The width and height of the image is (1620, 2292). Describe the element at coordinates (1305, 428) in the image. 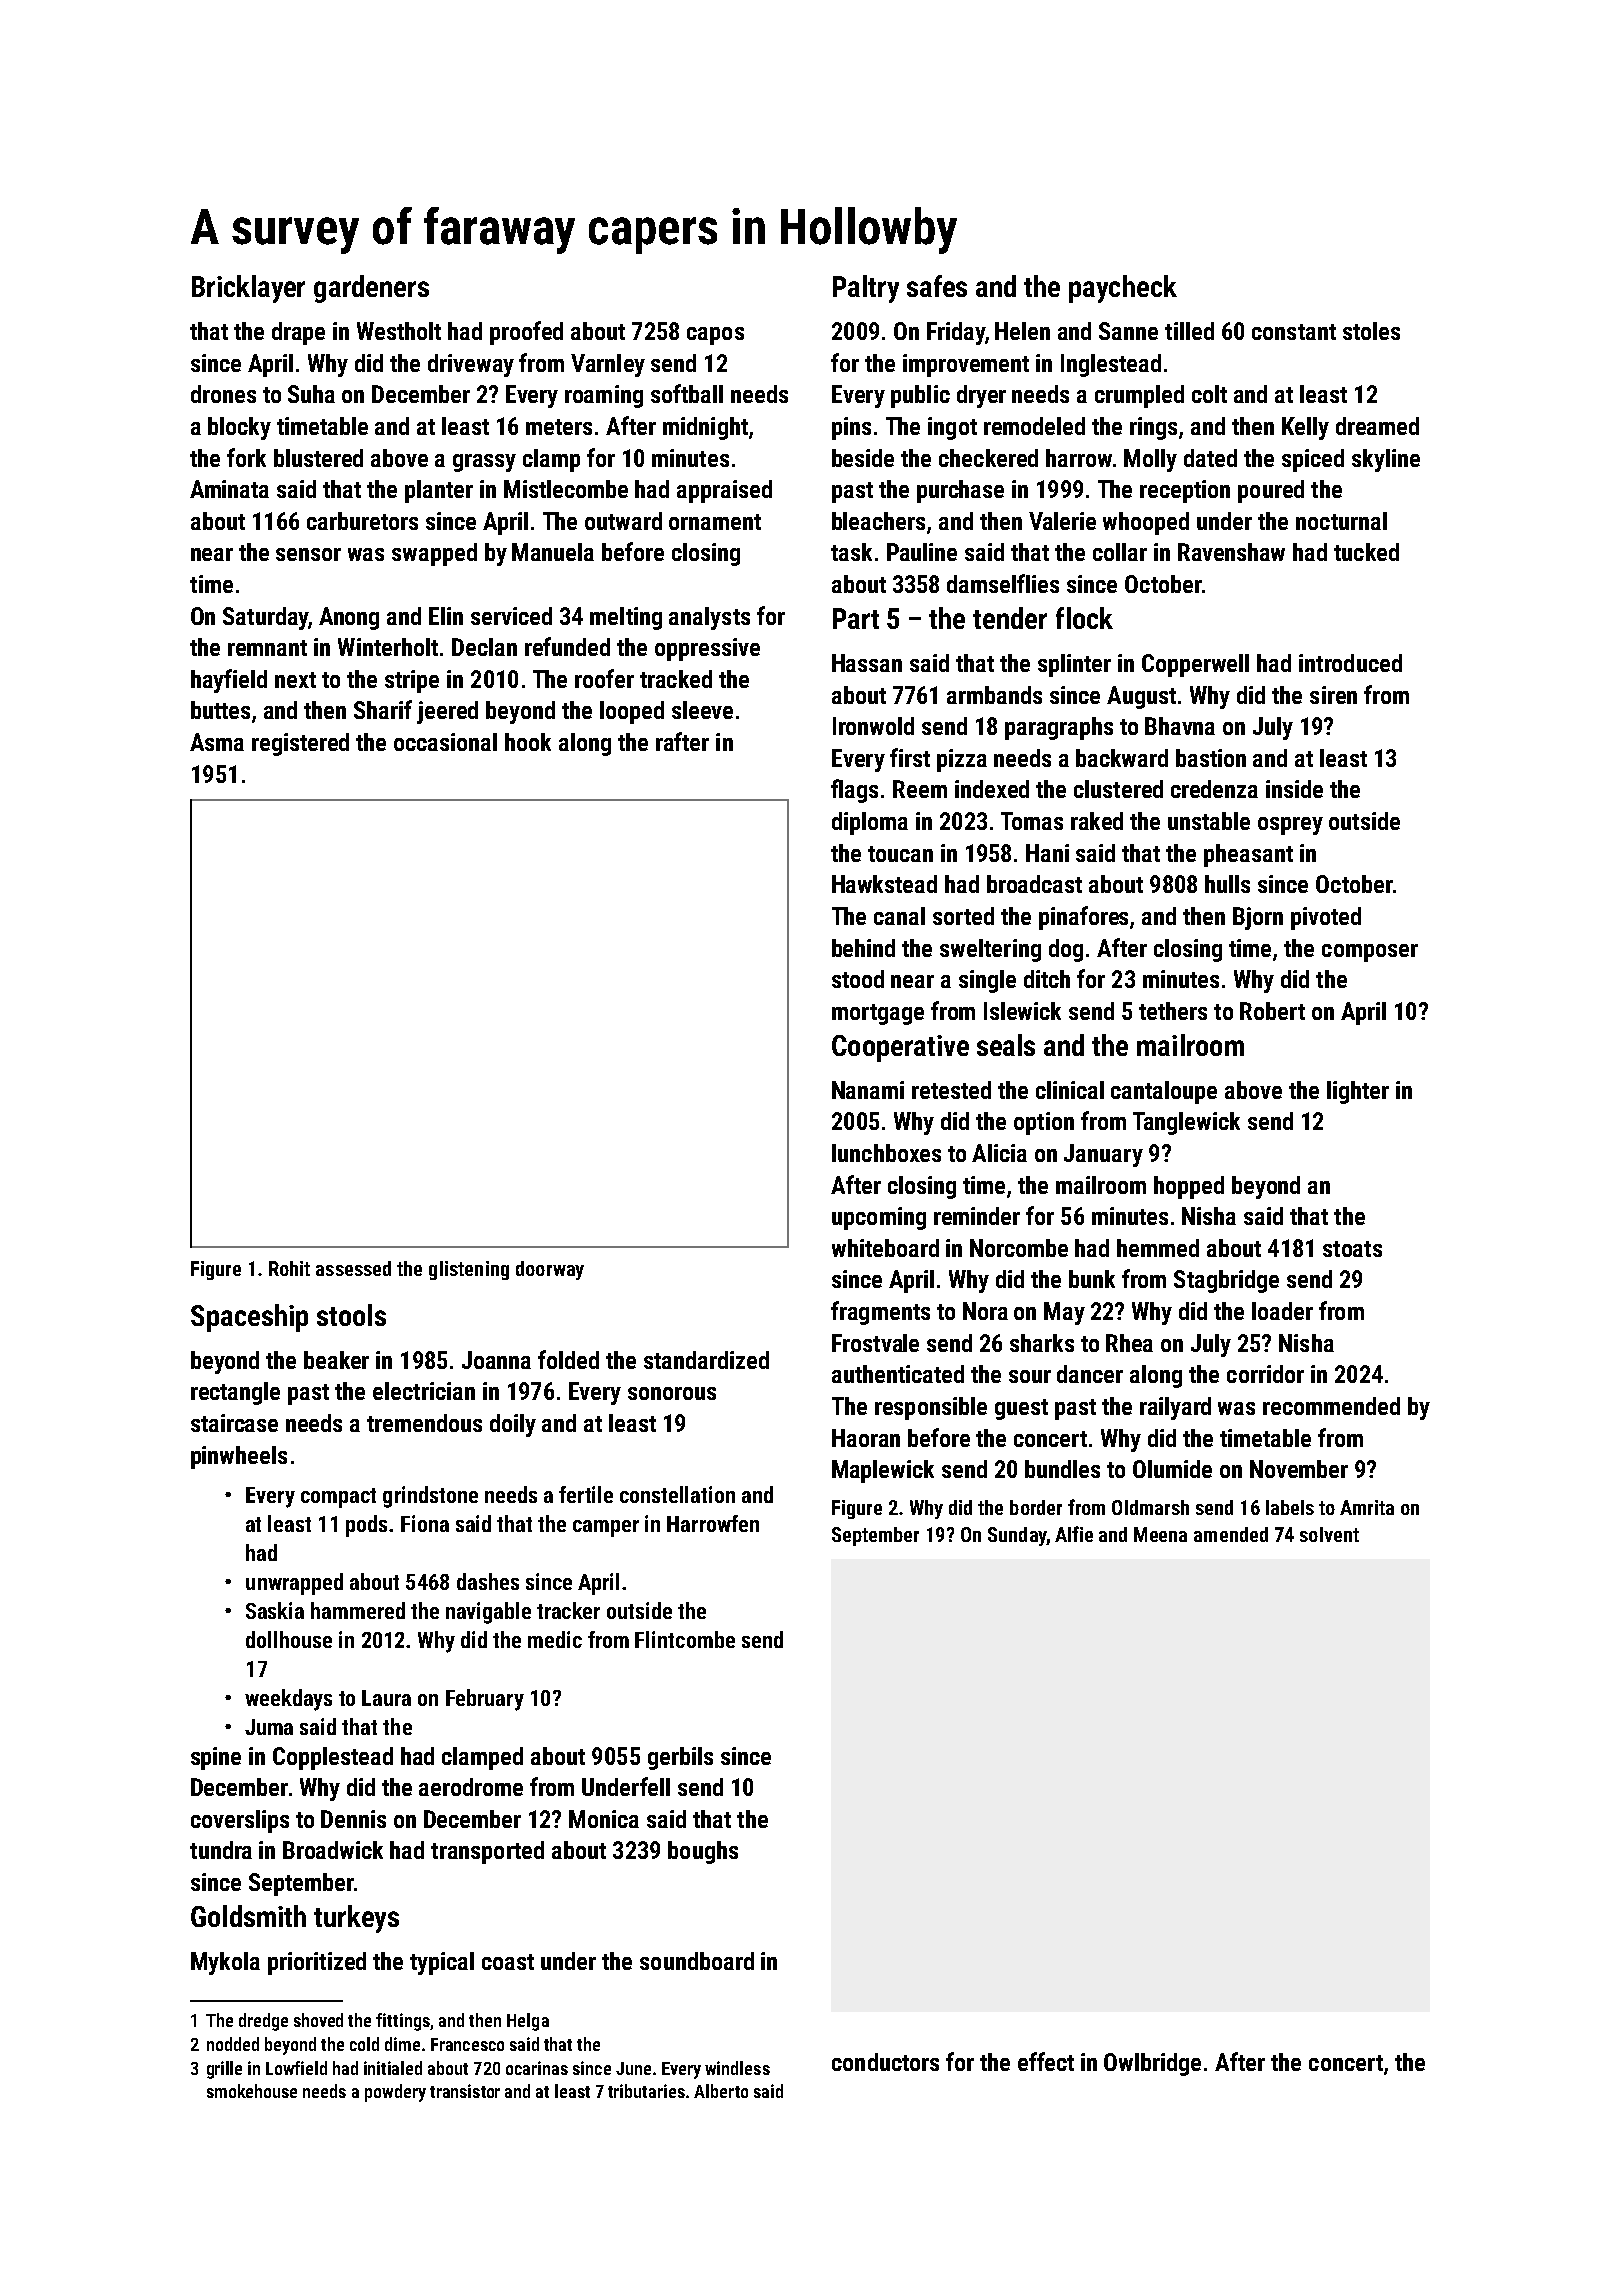

I see `Kelly` at that location.
